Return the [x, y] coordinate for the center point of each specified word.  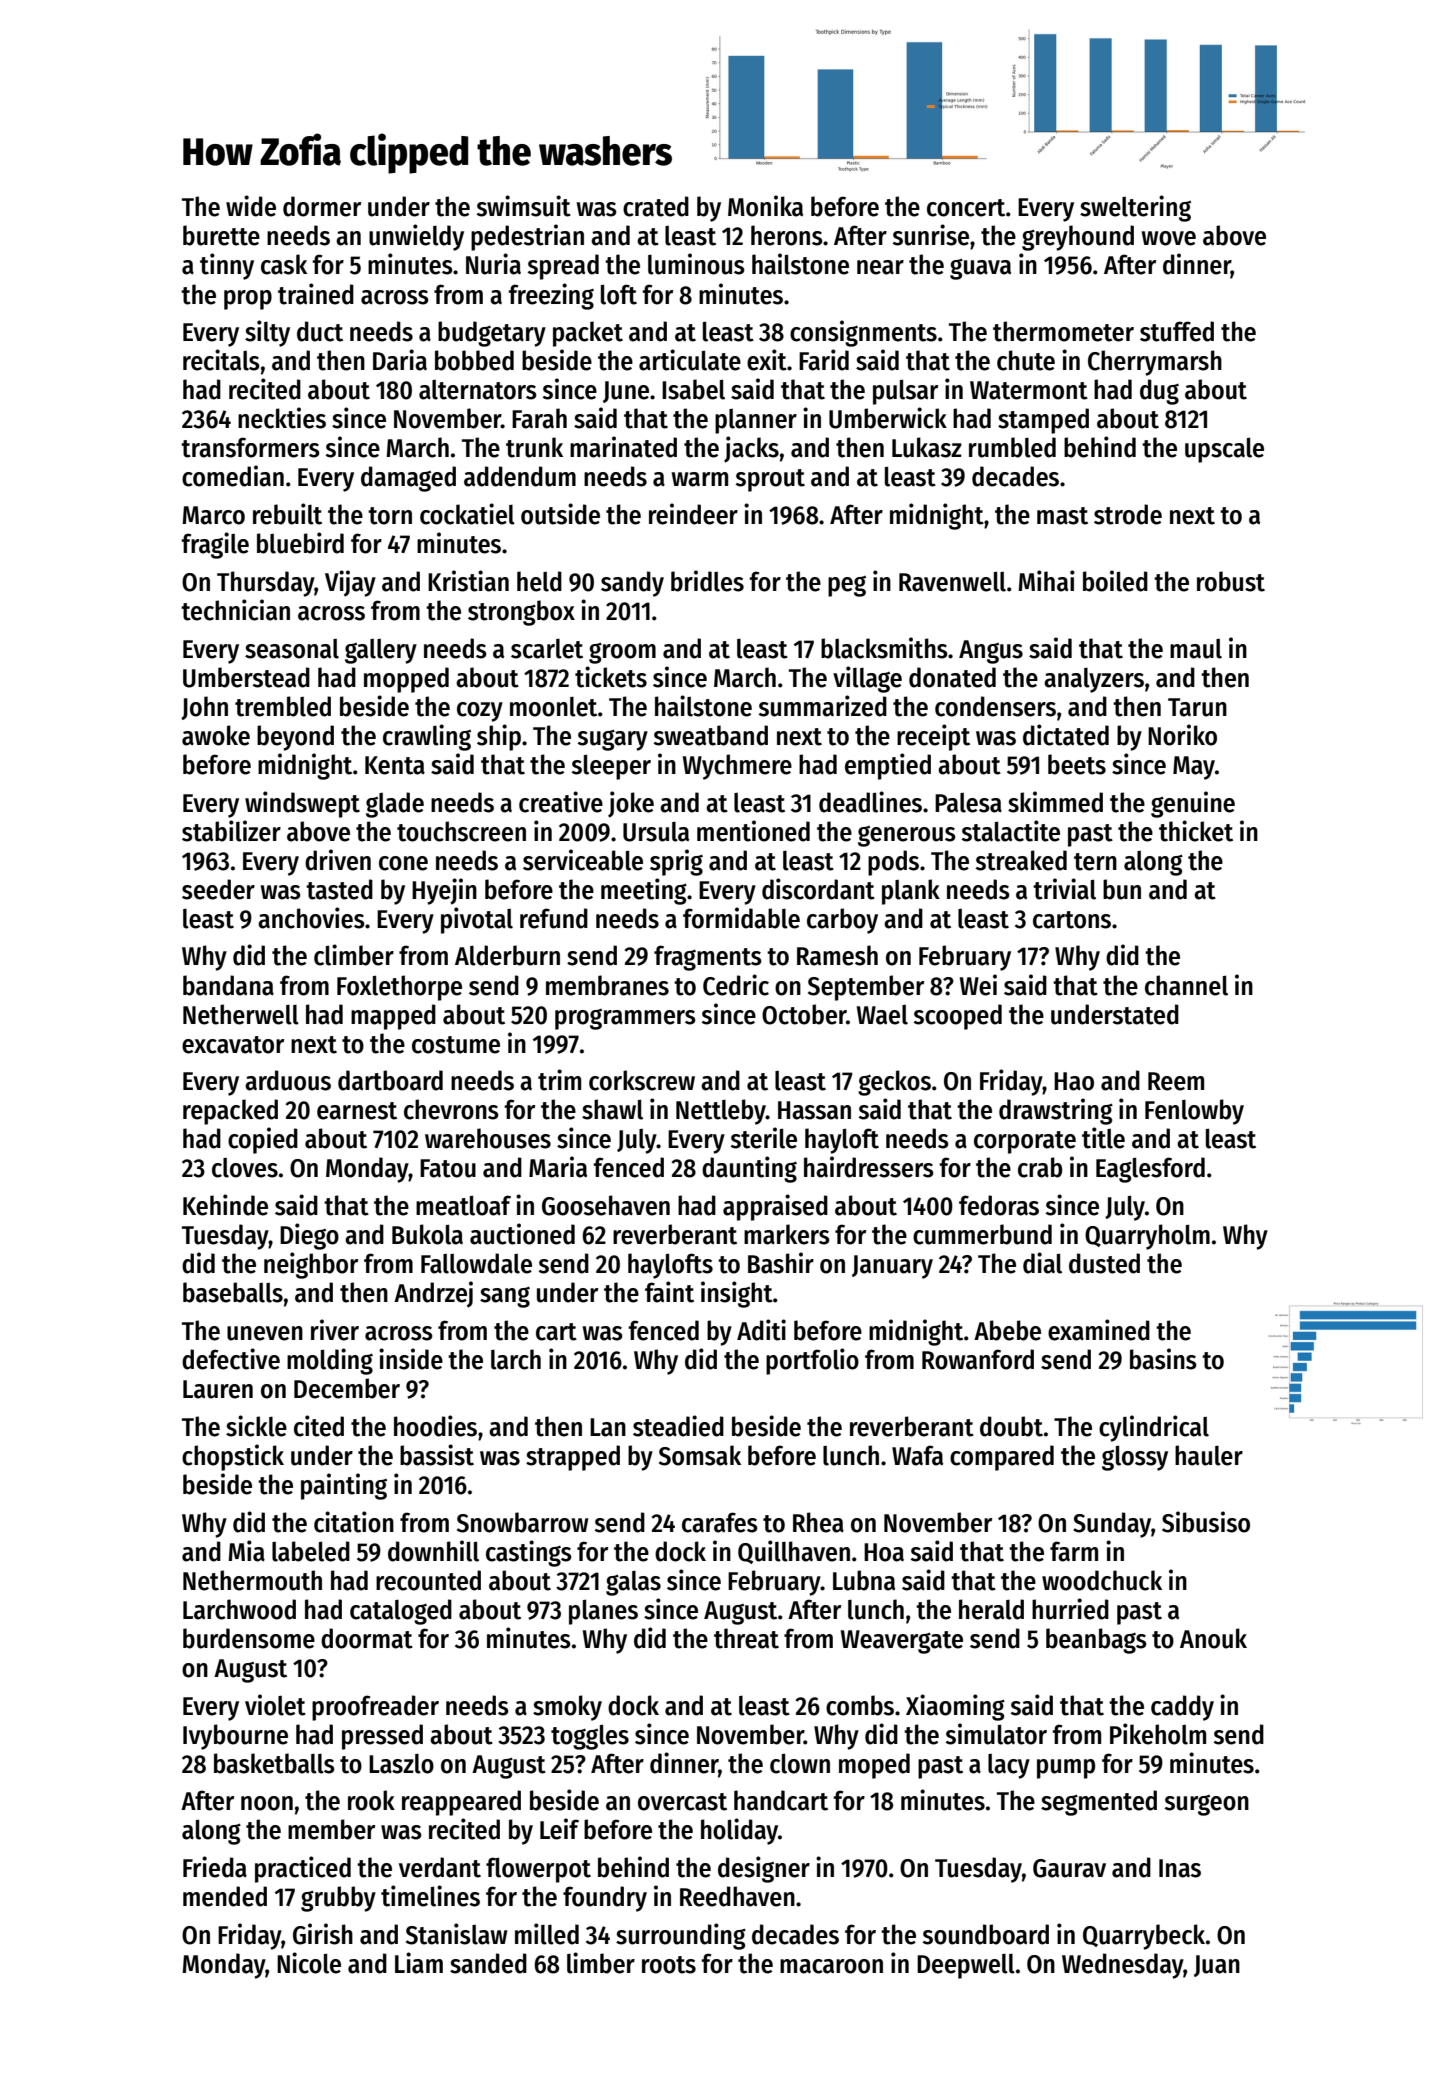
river [335, 1330]
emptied [888, 766]
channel [1186, 985]
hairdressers [869, 1167]
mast [1062, 516]
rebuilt [287, 514]
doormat [367, 1638]
